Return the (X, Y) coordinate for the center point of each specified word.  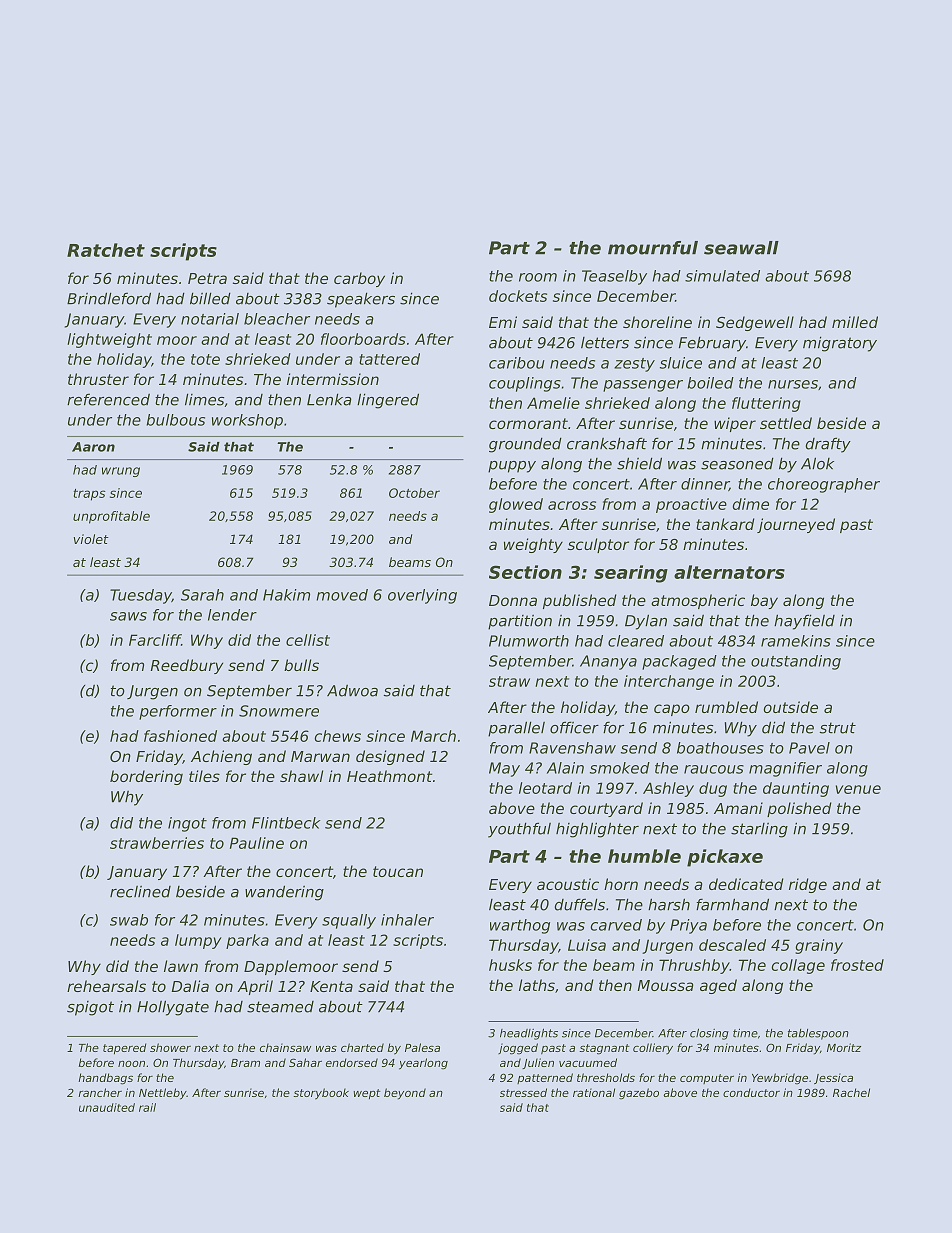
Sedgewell (755, 323)
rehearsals (106, 986)
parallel (516, 729)
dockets (518, 296)
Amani (738, 808)
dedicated (746, 884)
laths (537, 985)
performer (178, 712)
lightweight (109, 340)
